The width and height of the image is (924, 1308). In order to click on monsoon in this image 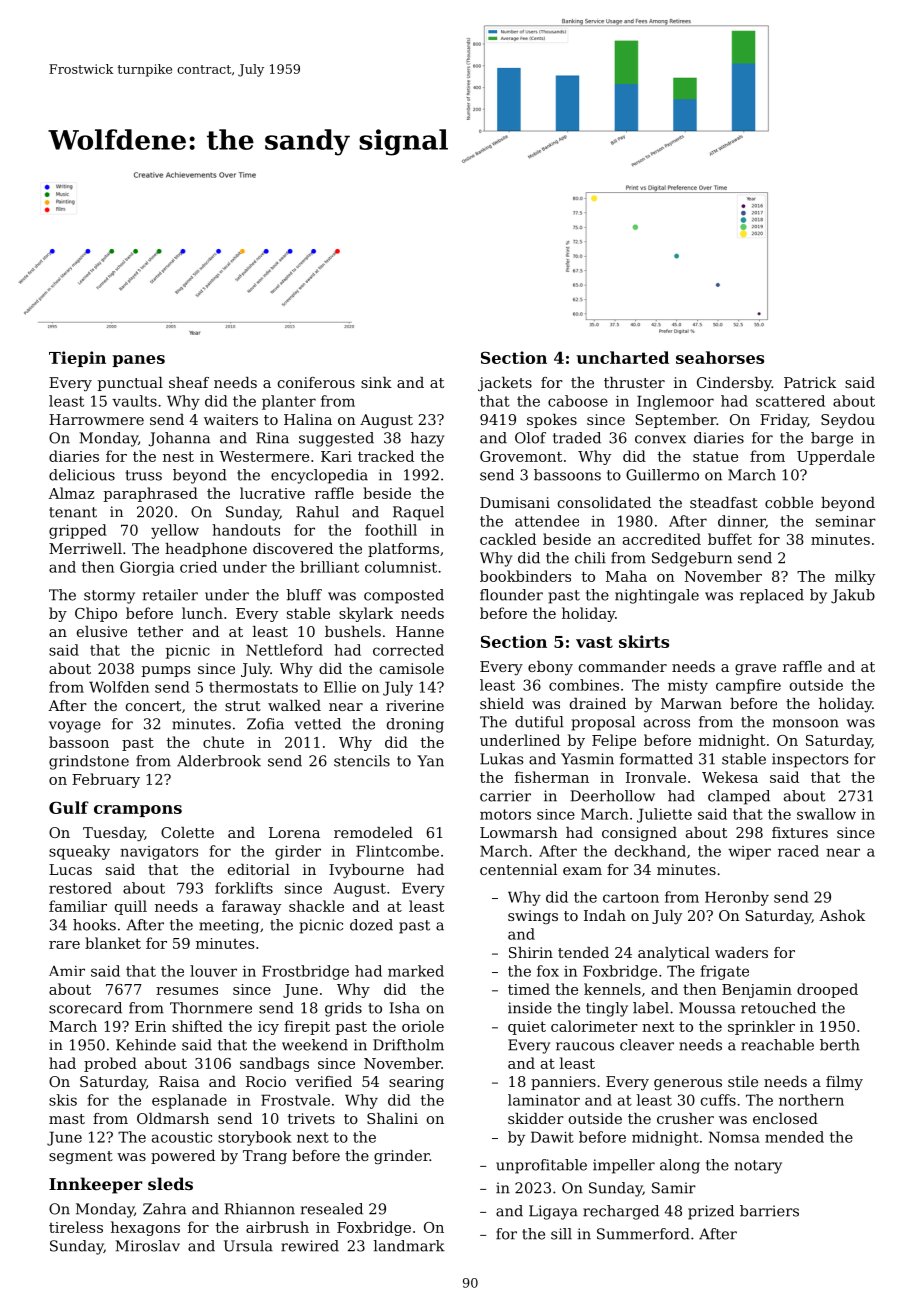, I will do `click(806, 723)`.
